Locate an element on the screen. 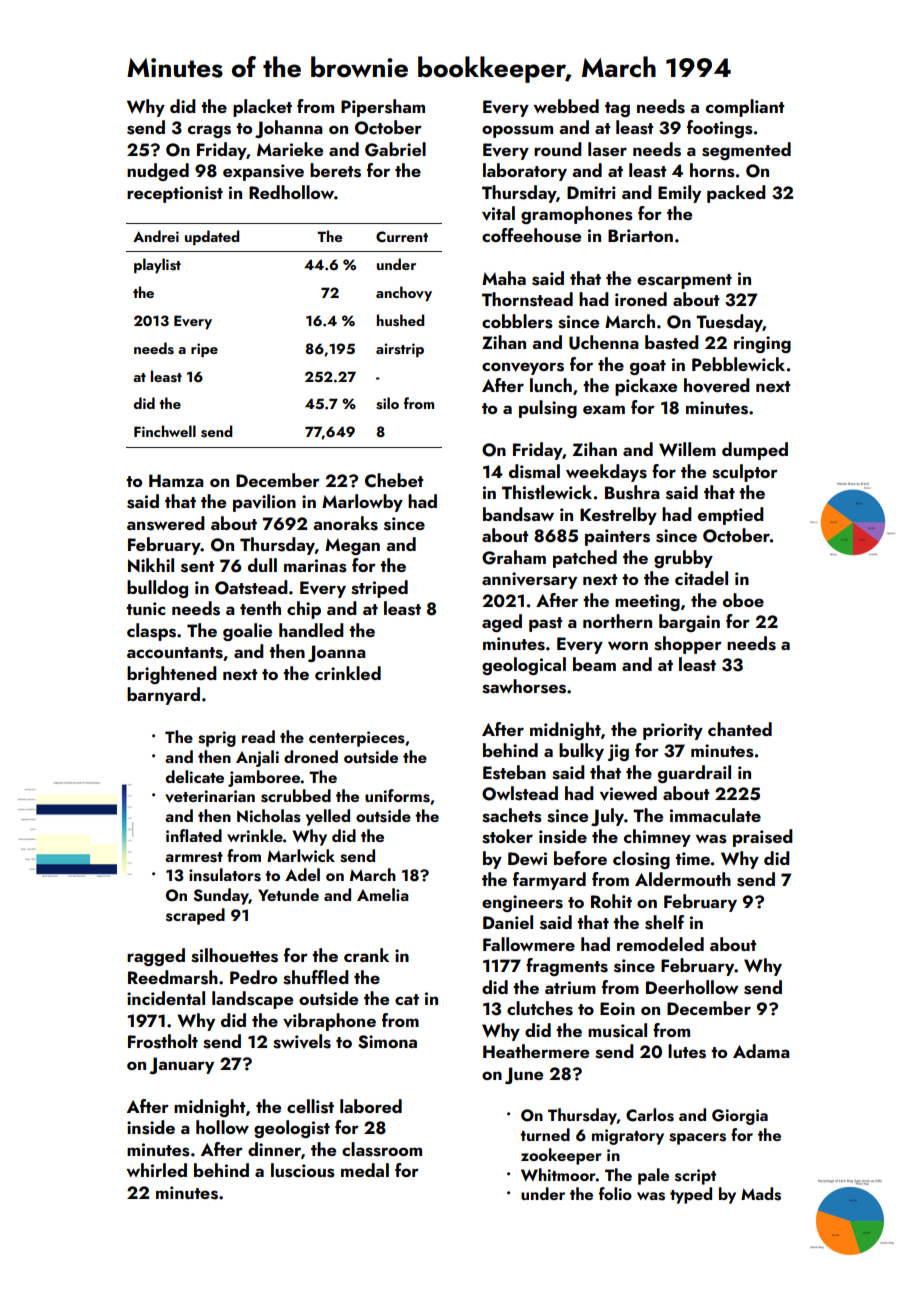 This screenshot has width=924, height=1314. stoker is located at coordinates (507, 836).
